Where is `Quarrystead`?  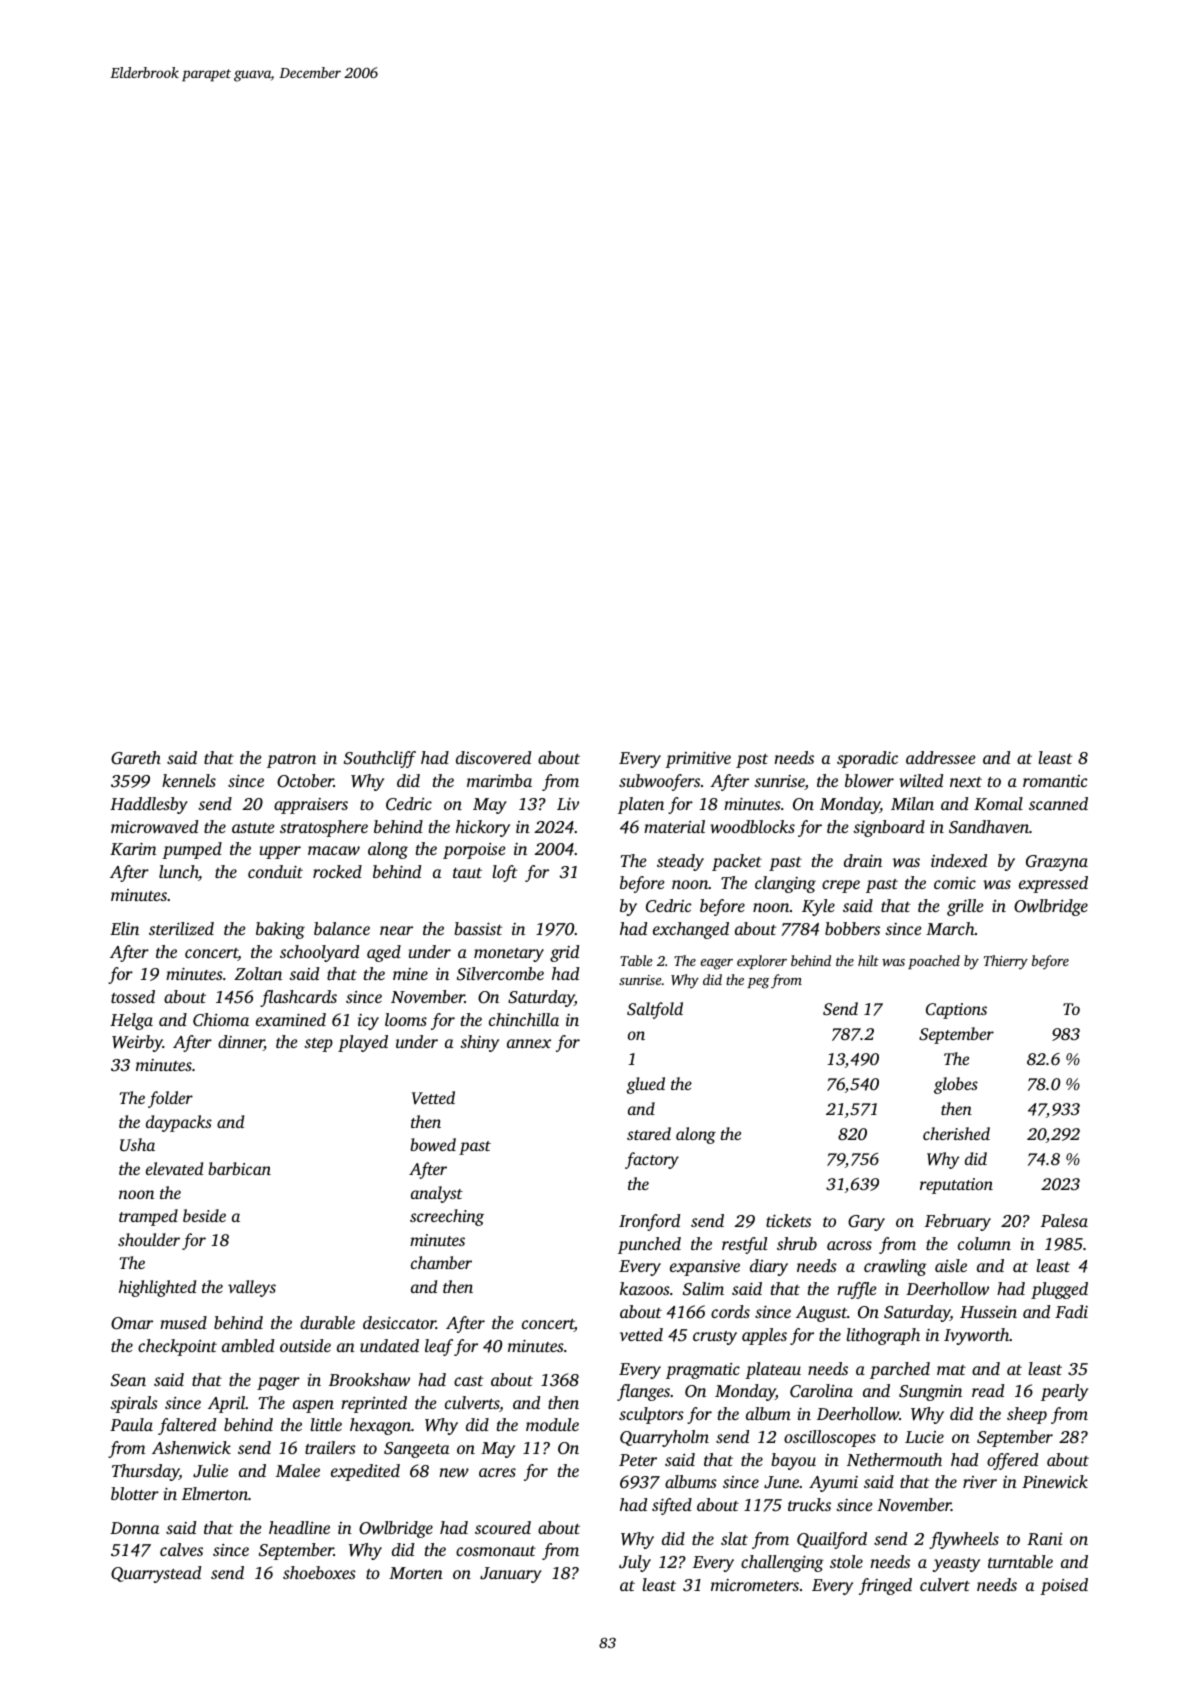 Quarrystead is located at coordinates (156, 1574).
